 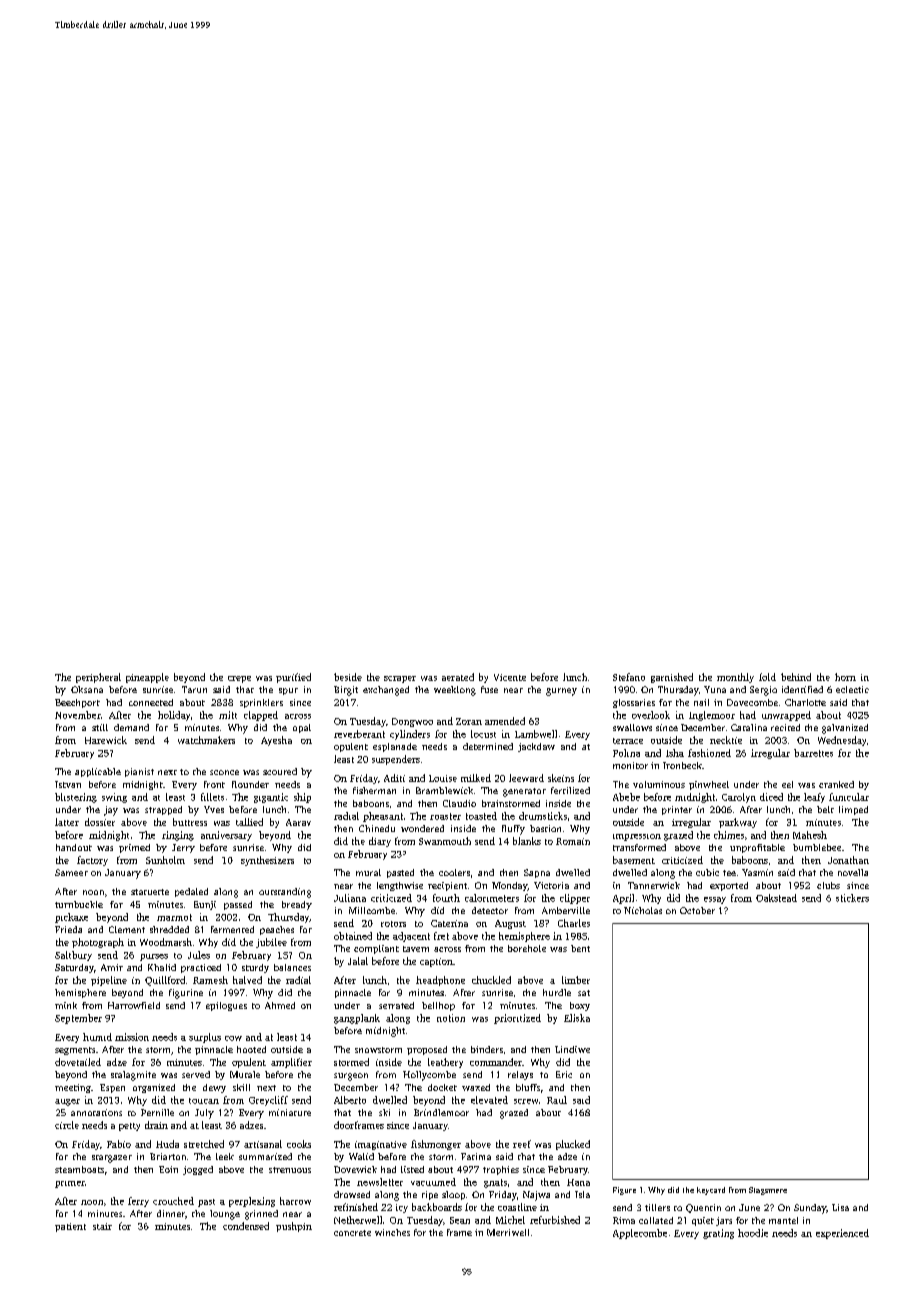 I want to click on Yasmin, so click(x=757, y=872).
